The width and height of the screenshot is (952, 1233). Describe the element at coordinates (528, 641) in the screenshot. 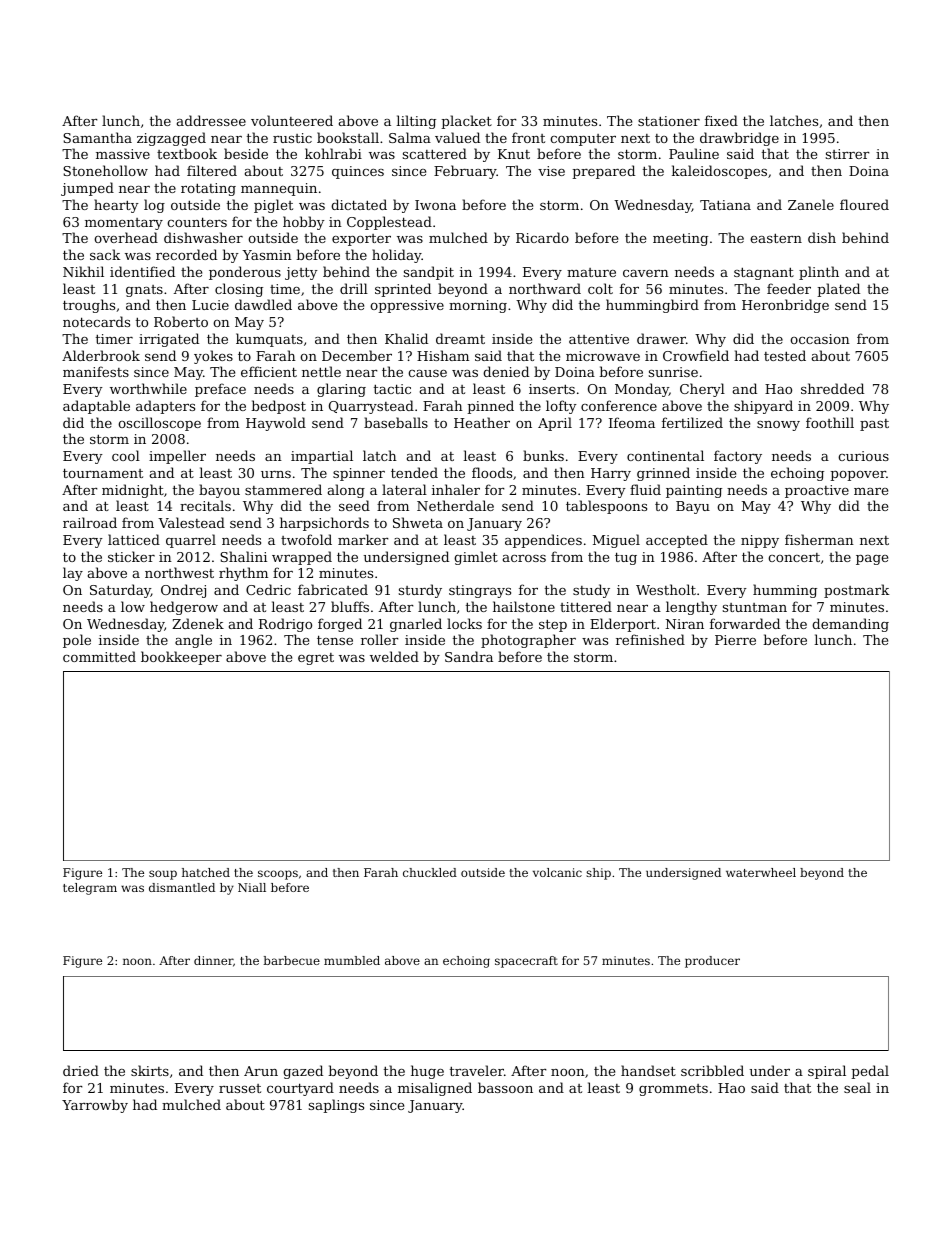

I see `photographer` at that location.
